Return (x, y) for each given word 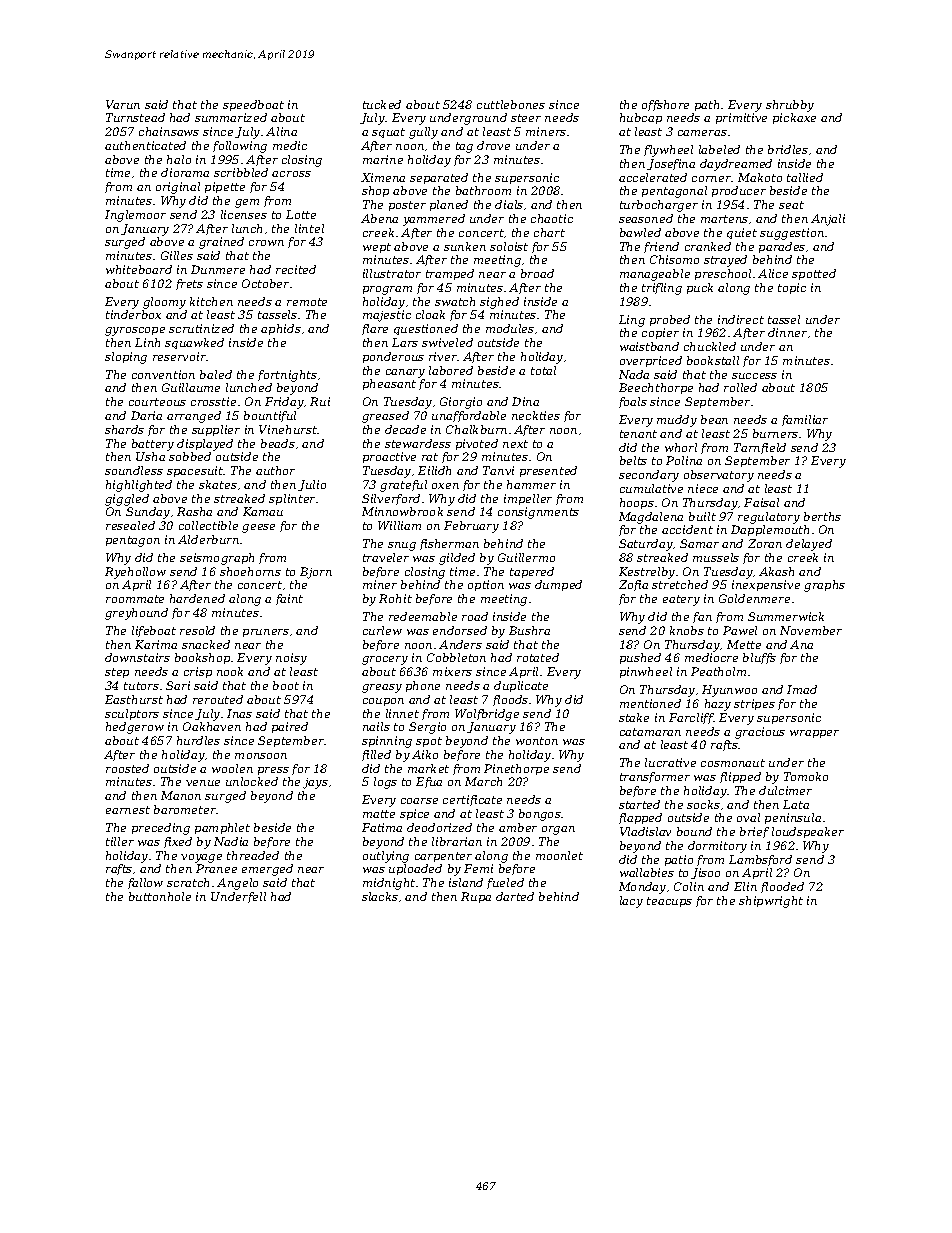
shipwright (771, 902)
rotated (538, 657)
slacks (380, 896)
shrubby (790, 106)
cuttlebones (511, 104)
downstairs (137, 657)
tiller (120, 841)
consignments (538, 513)
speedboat (253, 105)
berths (822, 516)
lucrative (670, 762)
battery (153, 445)
